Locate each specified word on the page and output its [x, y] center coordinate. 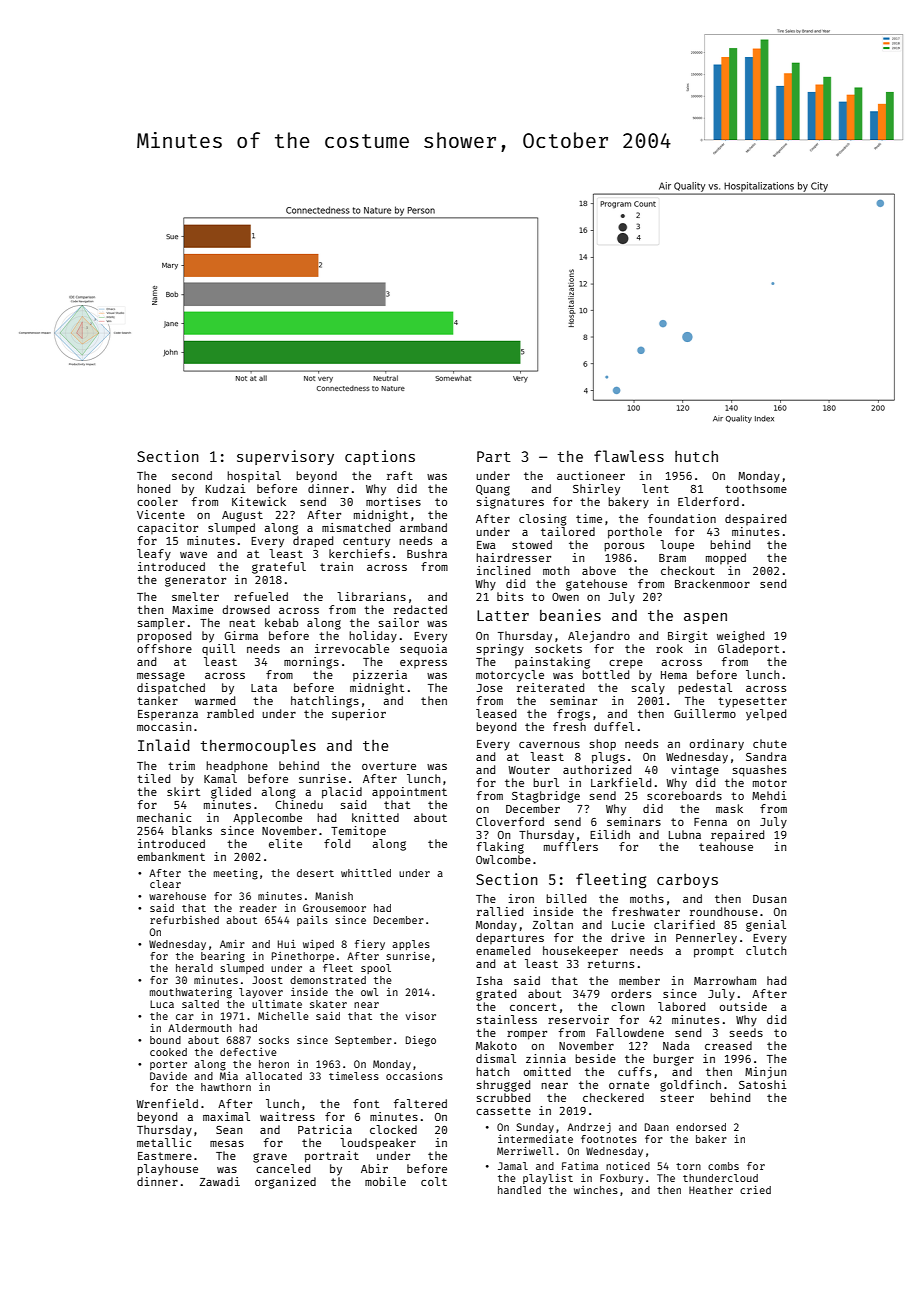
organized [285, 1183]
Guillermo [705, 713]
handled [519, 1190]
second [192, 475]
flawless [629, 456]
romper [527, 1035]
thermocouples [258, 746]
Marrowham [725, 980]
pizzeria [380, 675]
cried [755, 1190]
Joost [267, 980]
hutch [696, 456]
